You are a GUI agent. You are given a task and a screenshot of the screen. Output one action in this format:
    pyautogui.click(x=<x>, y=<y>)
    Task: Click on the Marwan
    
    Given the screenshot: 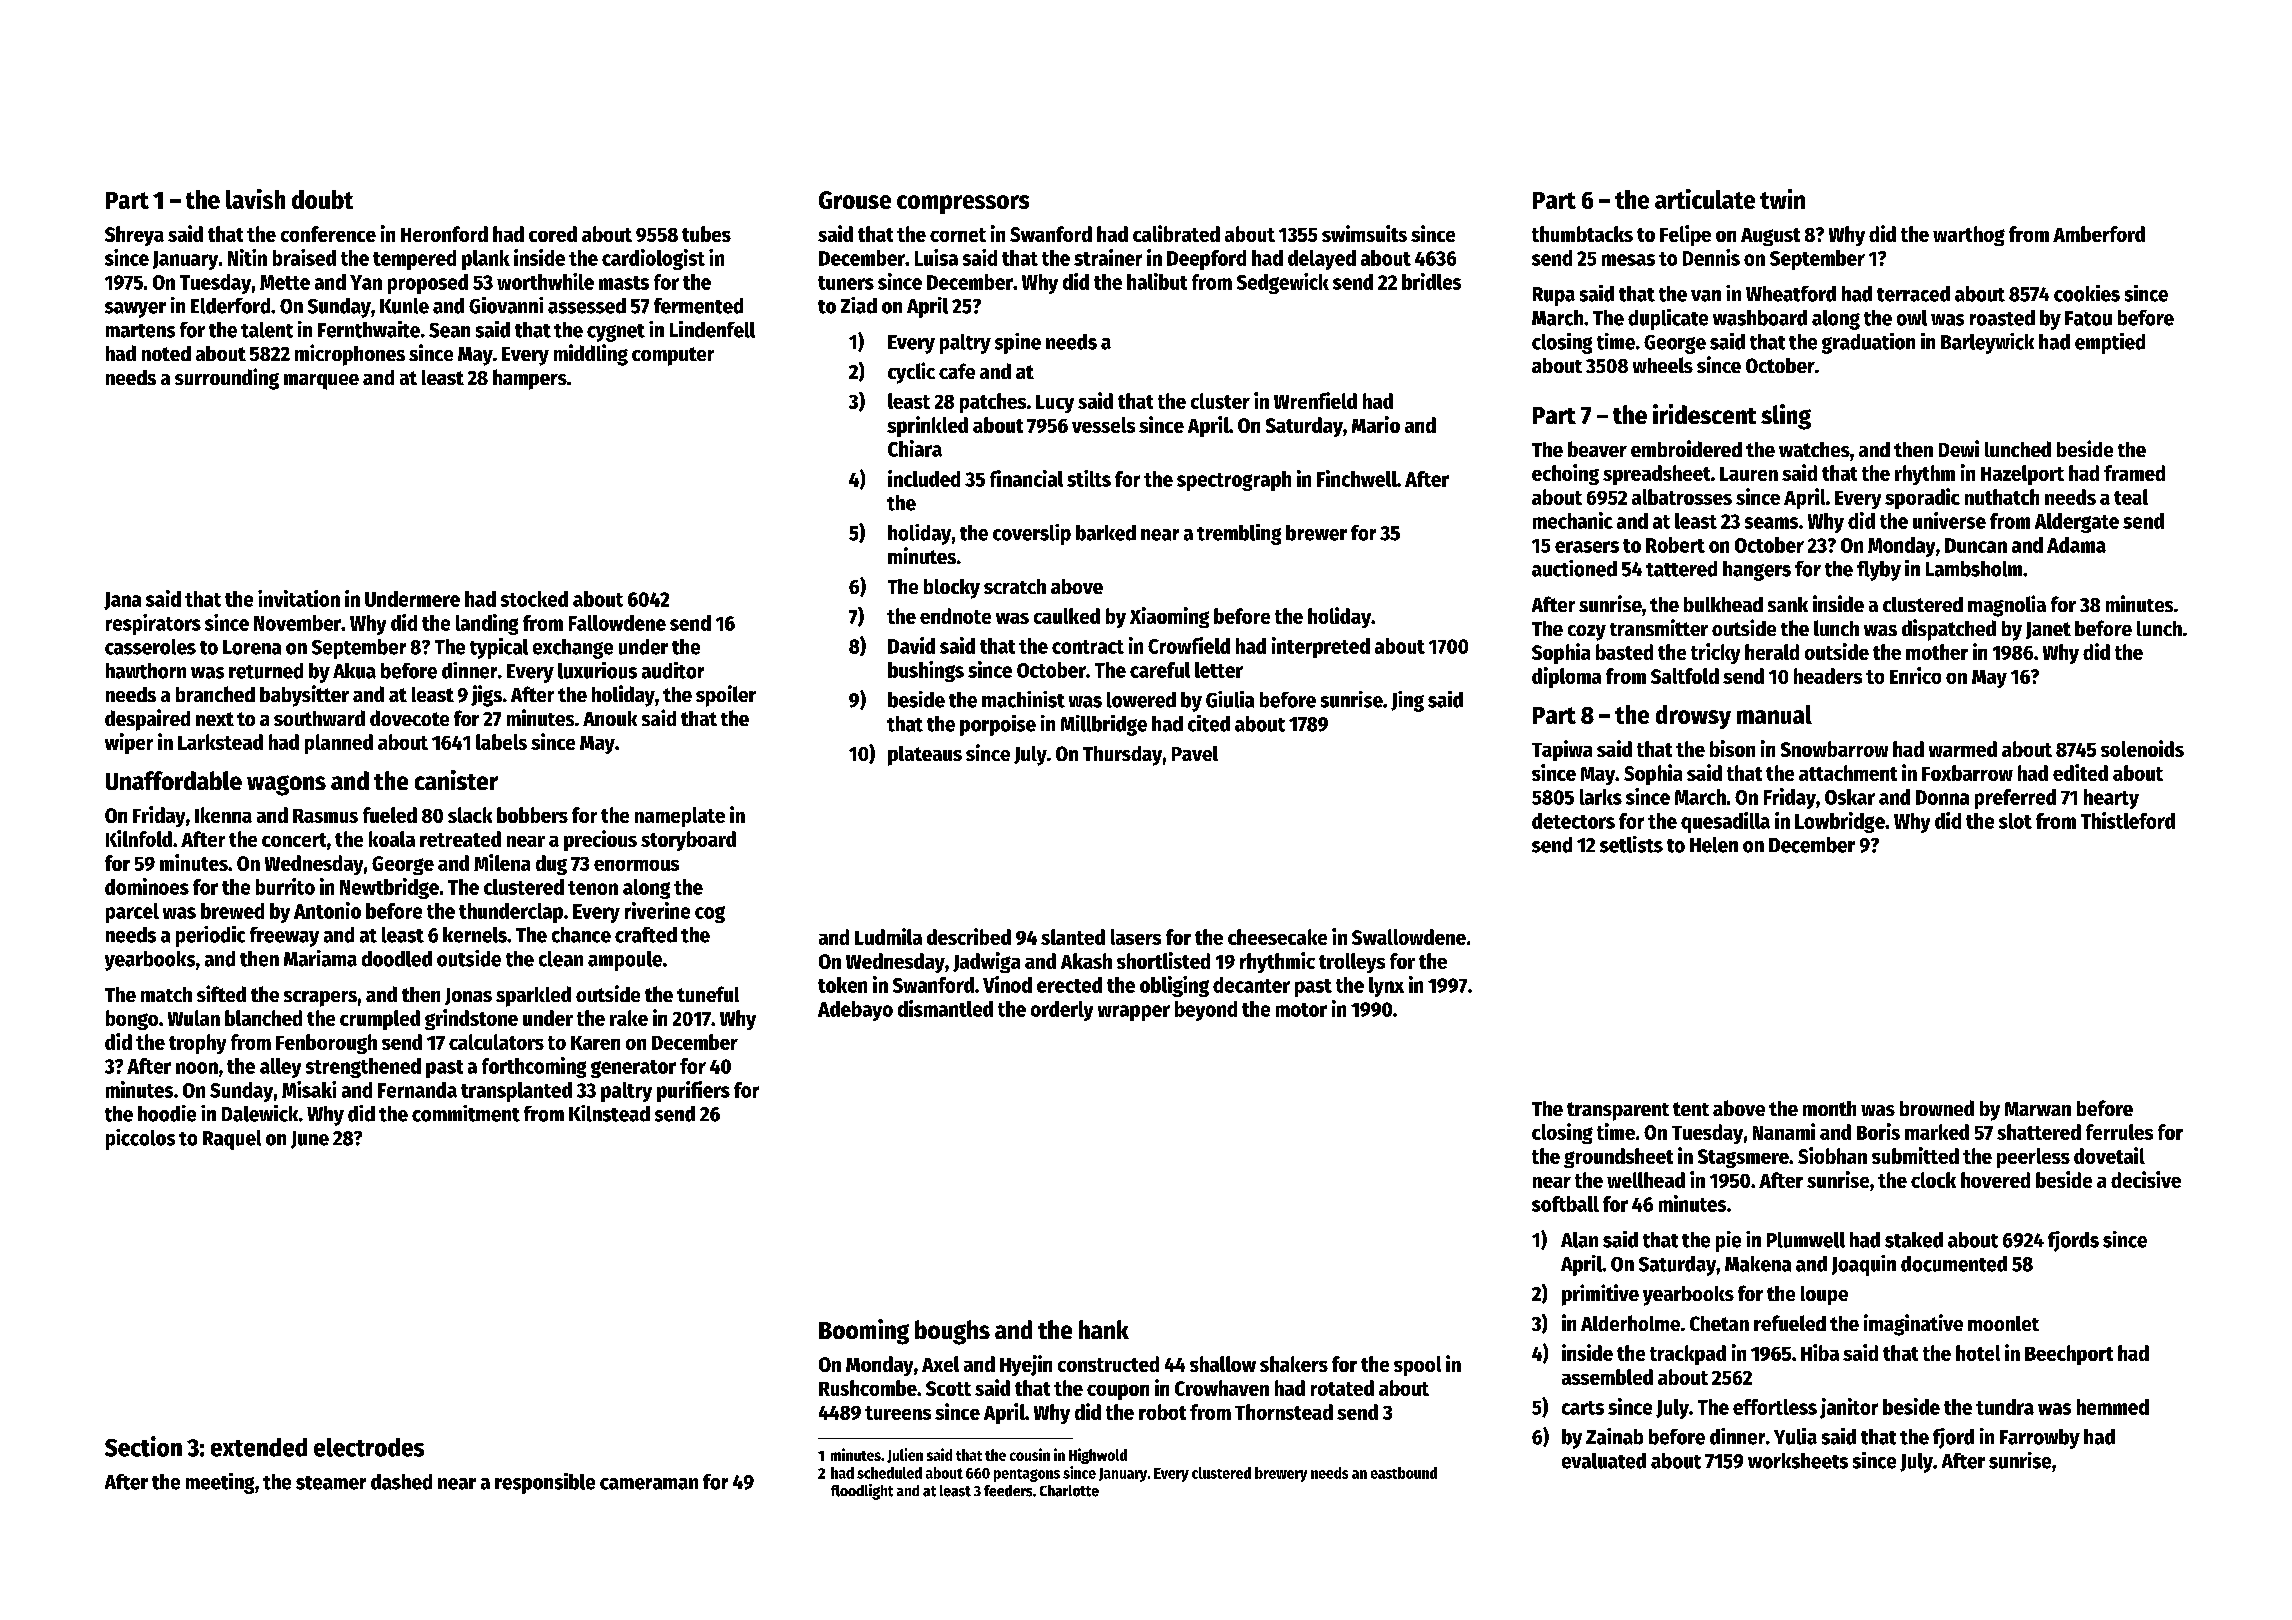 What is the action you would take?
    pyautogui.click(x=2038, y=1109)
